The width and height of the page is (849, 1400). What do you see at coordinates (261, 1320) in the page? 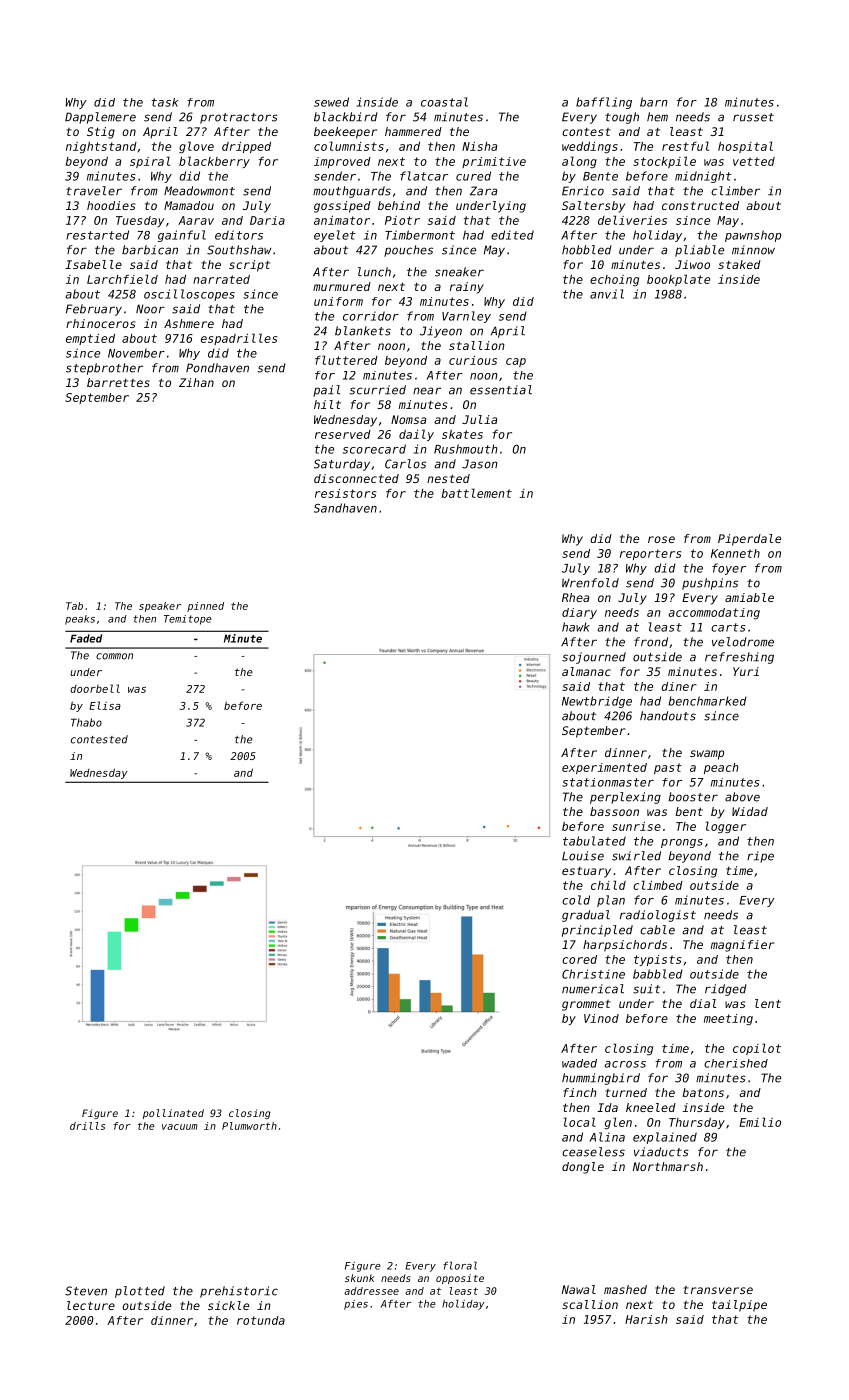
I see `rotunda` at bounding box center [261, 1320].
